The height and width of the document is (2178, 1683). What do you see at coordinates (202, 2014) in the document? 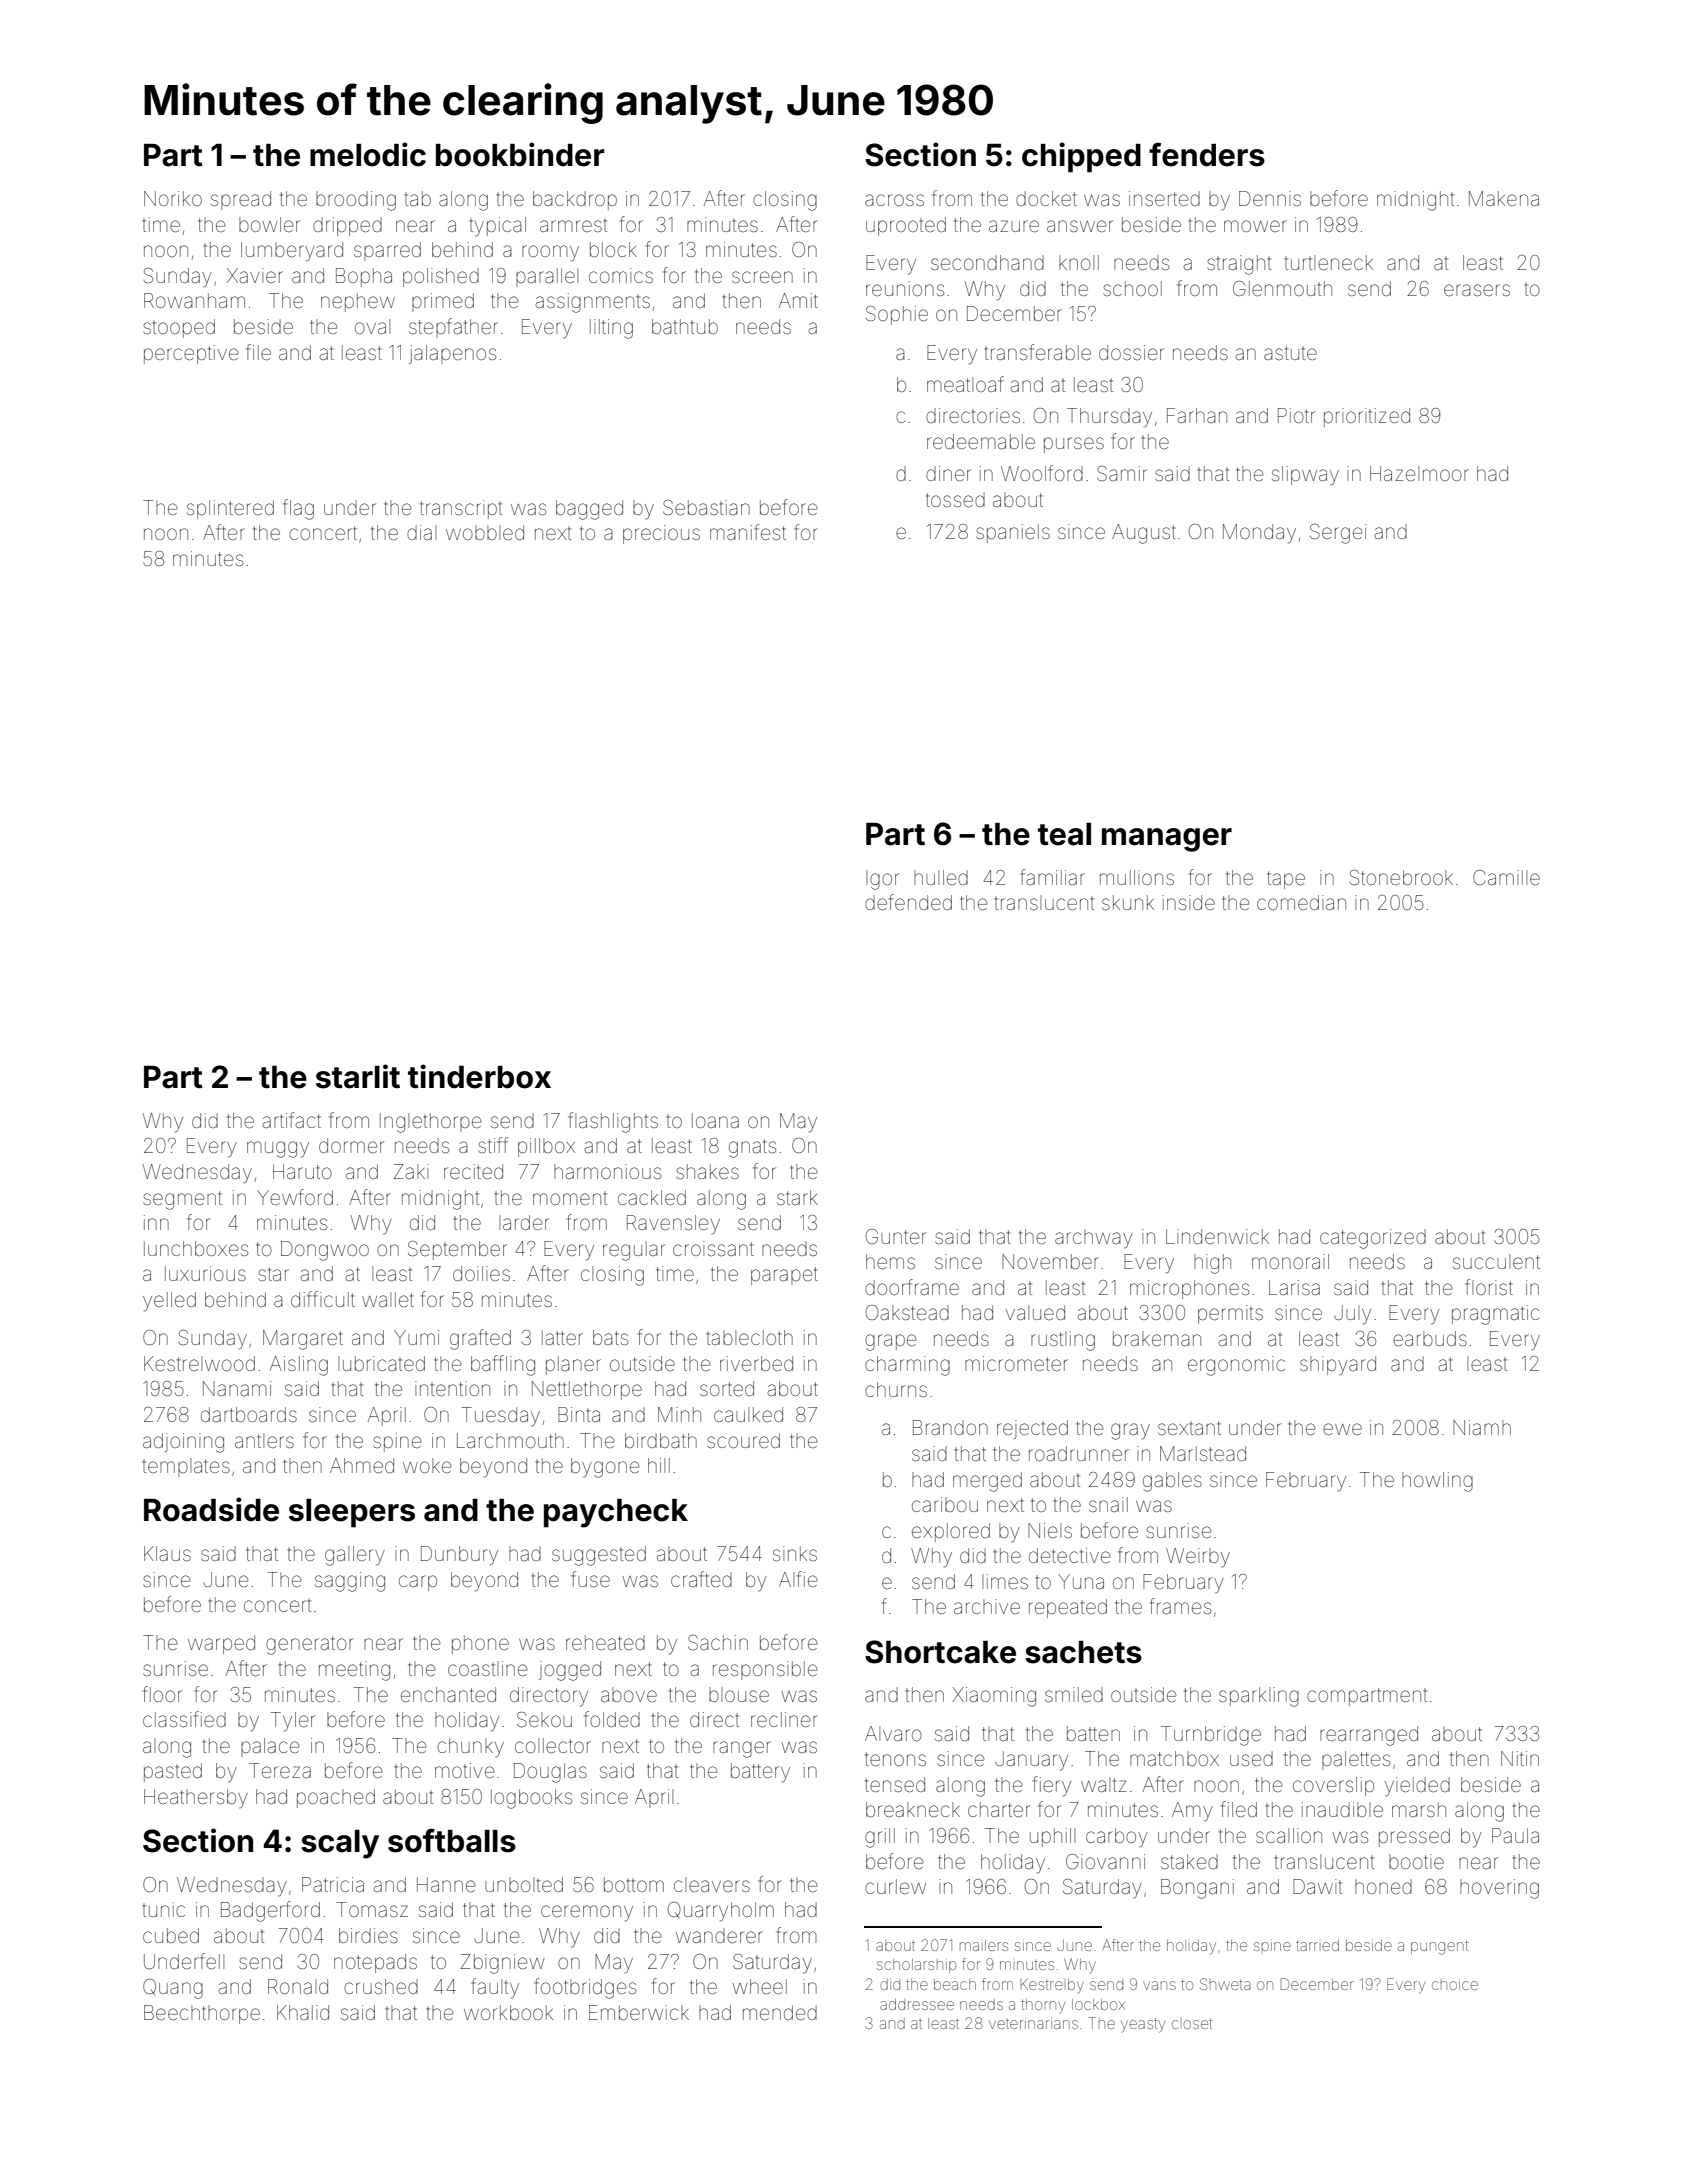
I see `Beechthorpe` at bounding box center [202, 2014].
